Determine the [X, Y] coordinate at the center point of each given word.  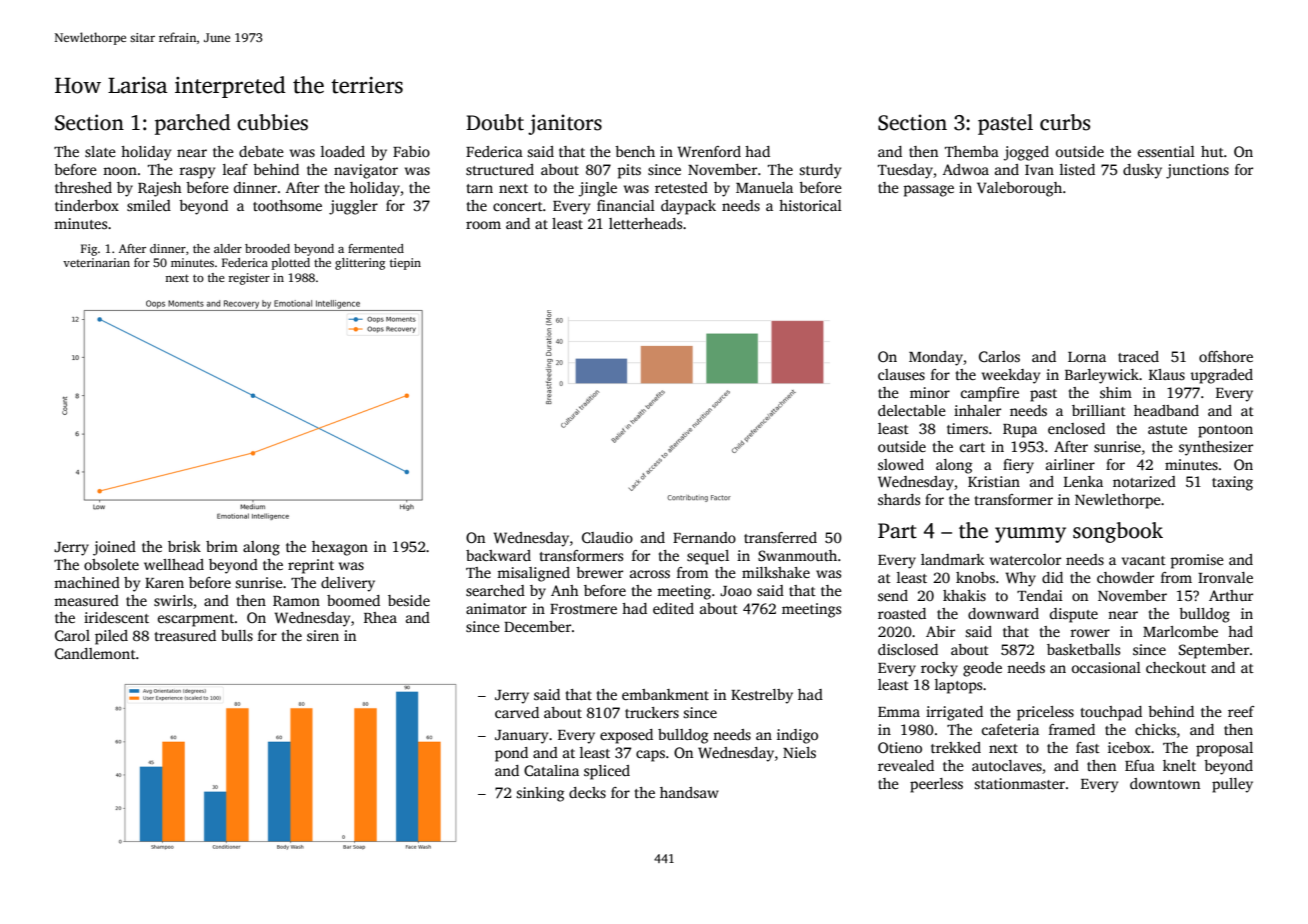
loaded [343, 151]
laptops [958, 686]
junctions [1197, 171]
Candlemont [95, 653]
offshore [1226, 356]
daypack [688, 207]
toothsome [287, 205]
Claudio [607, 537]
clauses [901, 374]
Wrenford [709, 151]
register [249, 279]
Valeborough [1019, 189]
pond [511, 754]
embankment [665, 694]
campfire [990, 394]
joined [114, 548]
